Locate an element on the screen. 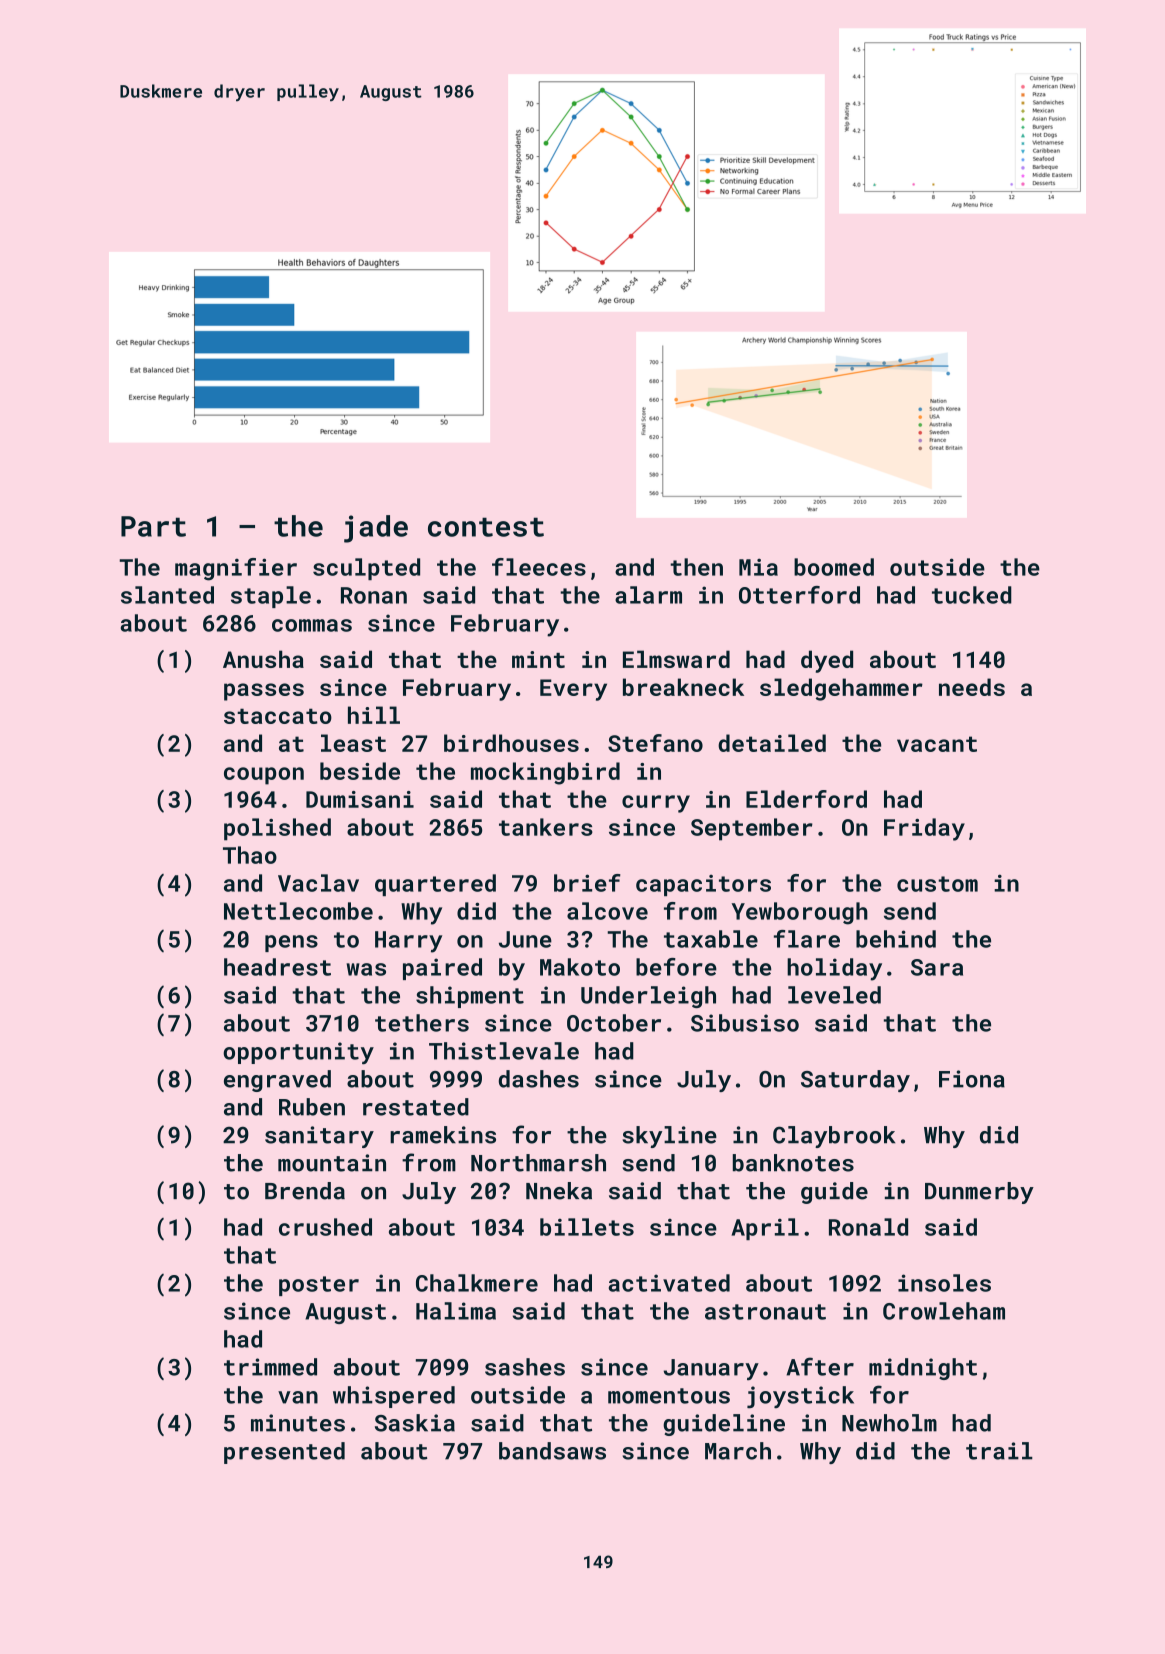 The height and width of the screenshot is (1654, 1165). tucked is located at coordinates (972, 595).
